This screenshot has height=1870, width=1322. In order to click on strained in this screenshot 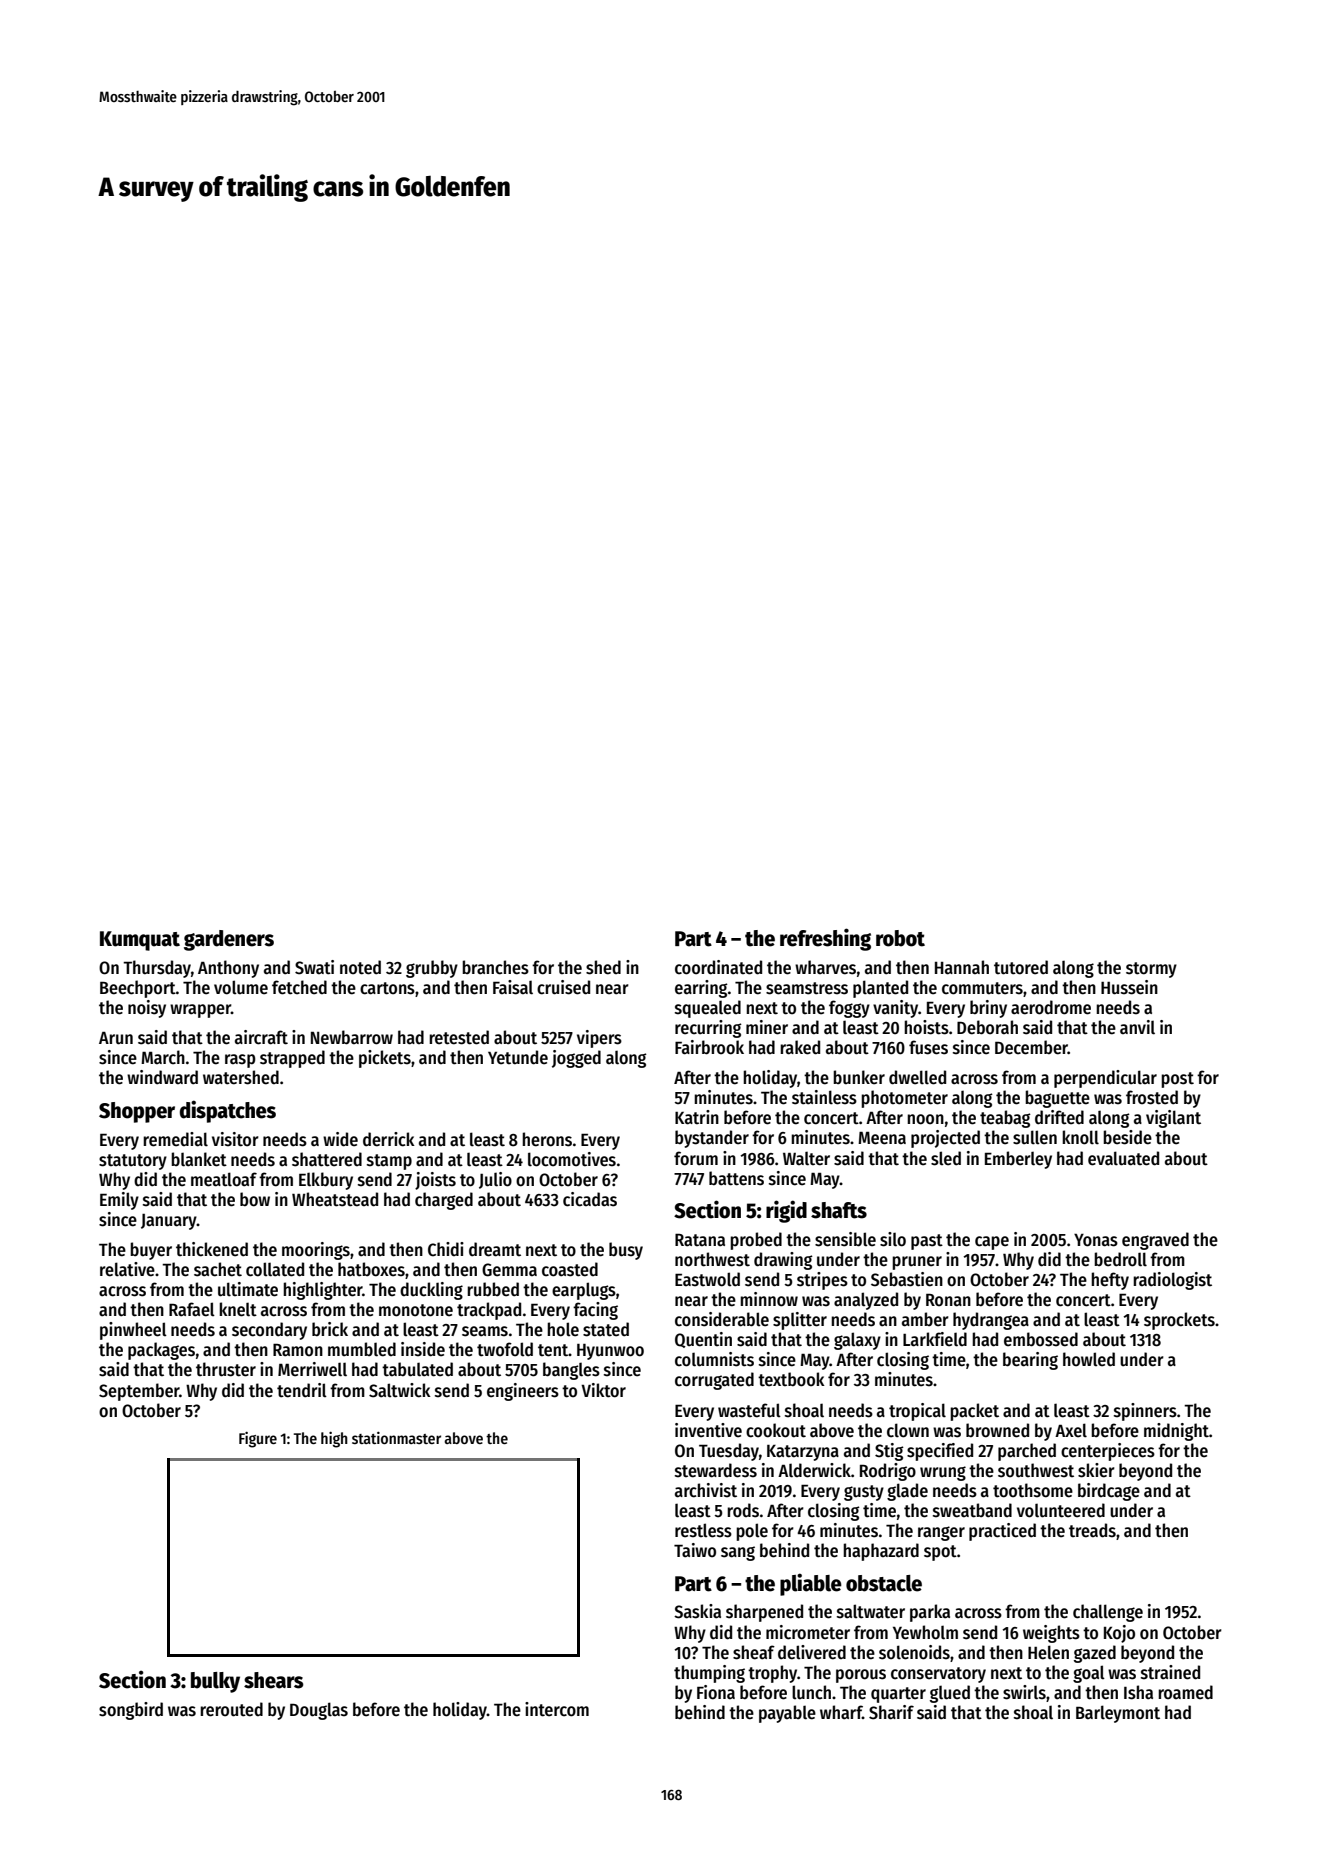, I will do `click(1170, 1672)`.
